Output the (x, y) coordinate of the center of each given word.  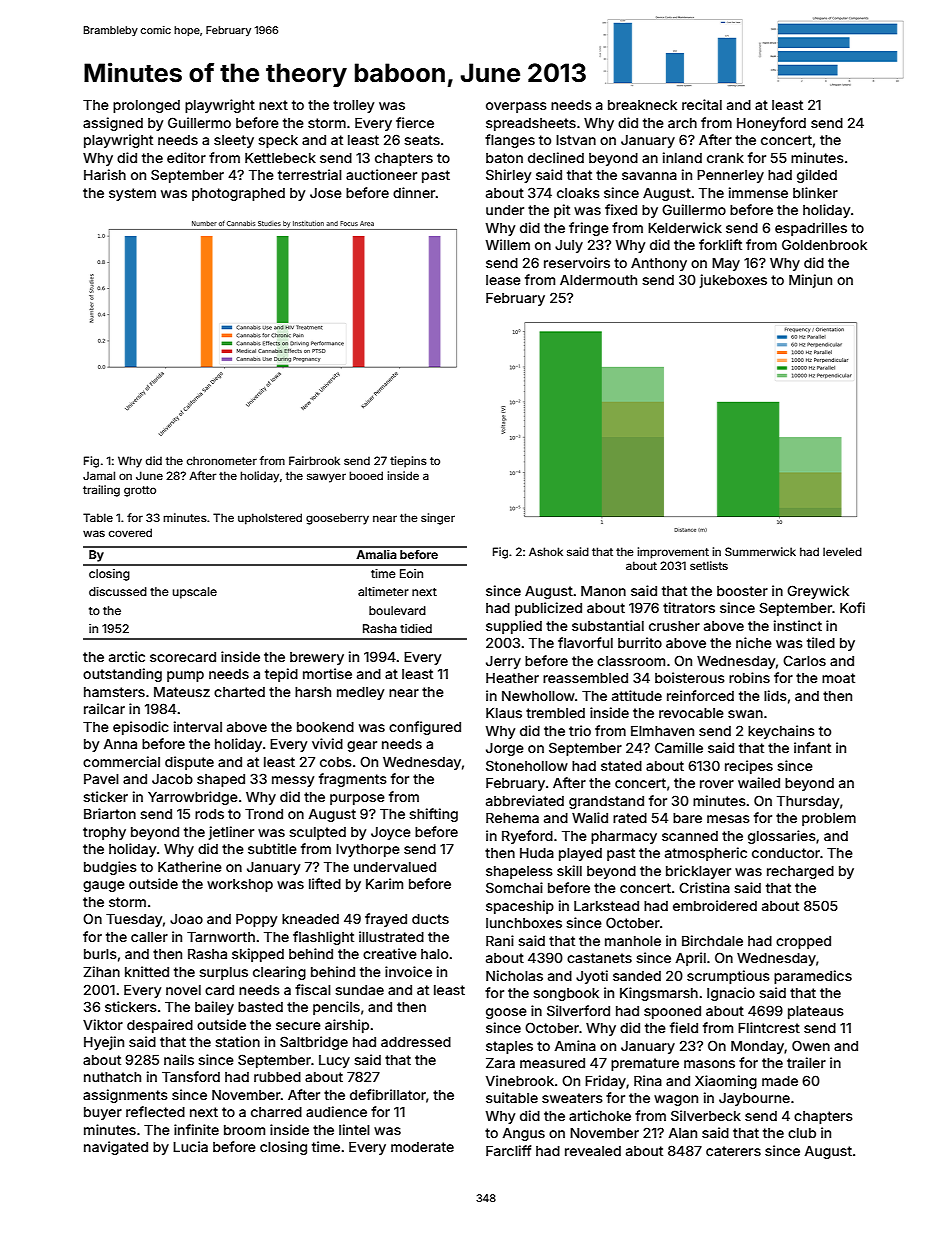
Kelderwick (685, 227)
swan (745, 714)
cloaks (578, 193)
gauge (104, 886)
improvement (673, 553)
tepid (281, 675)
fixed (621, 209)
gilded (817, 176)
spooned (672, 1012)
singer (438, 519)
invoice (408, 971)
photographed (238, 194)
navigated (116, 1148)
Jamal (99, 475)
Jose (326, 193)
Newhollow (538, 696)
